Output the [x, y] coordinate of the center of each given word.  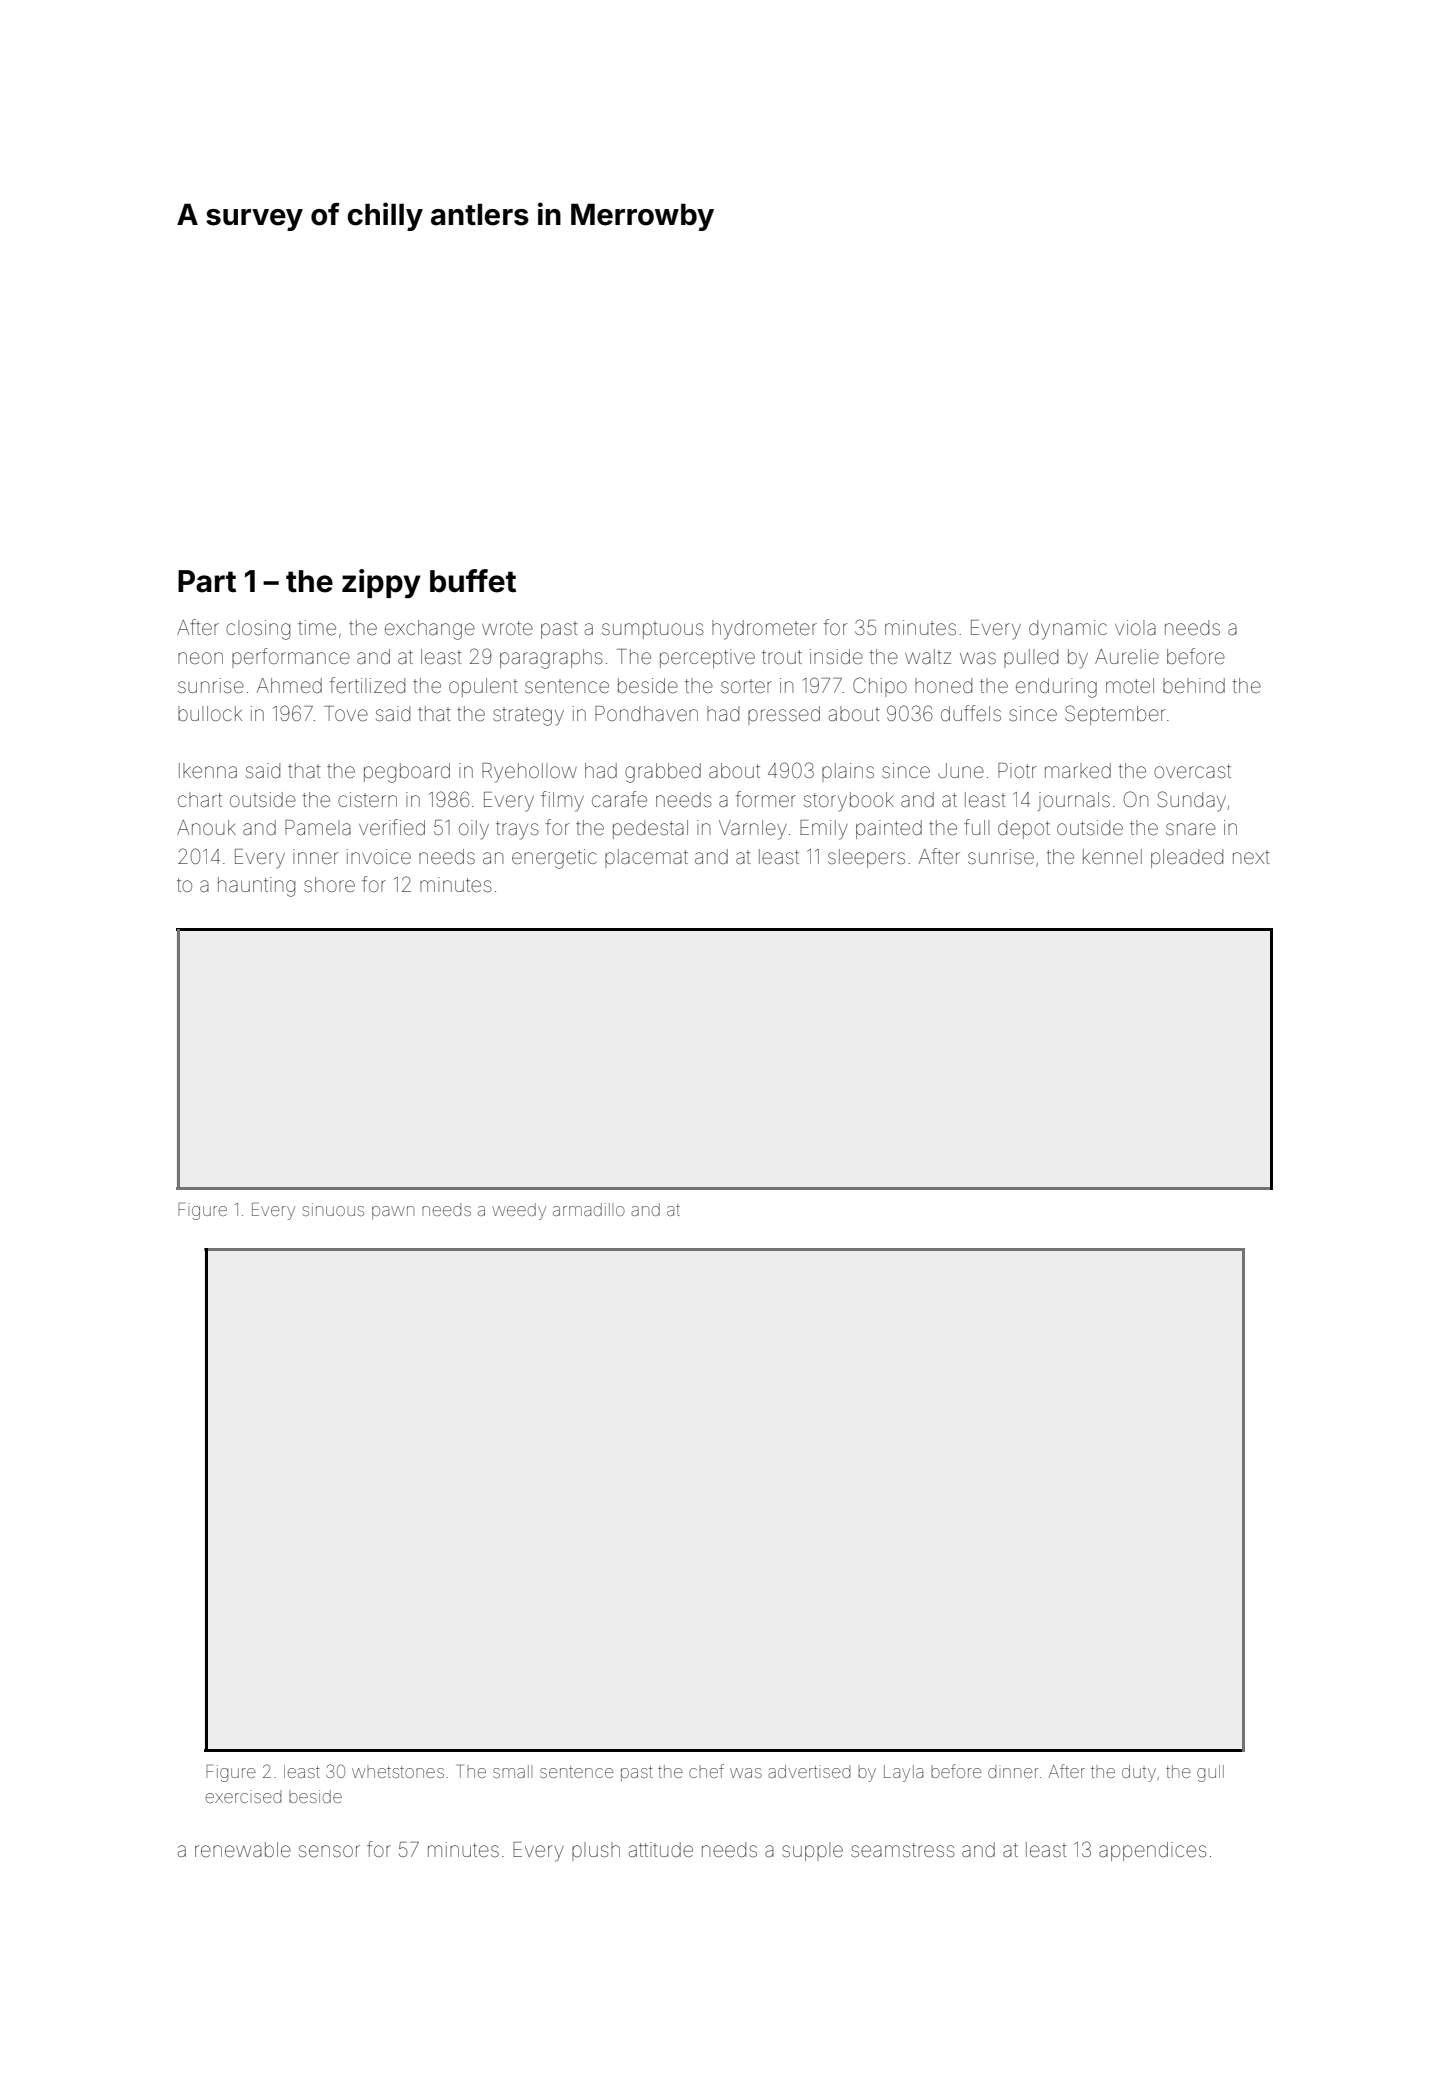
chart [200, 799]
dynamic [1068, 630]
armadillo [589, 1209]
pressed [784, 715]
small [511, 1771]
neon [200, 658]
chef [706, 1771]
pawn [393, 1213]
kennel [1112, 856]
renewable [243, 1849]
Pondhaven [646, 713]
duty [1139, 1773]
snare [1191, 829]
